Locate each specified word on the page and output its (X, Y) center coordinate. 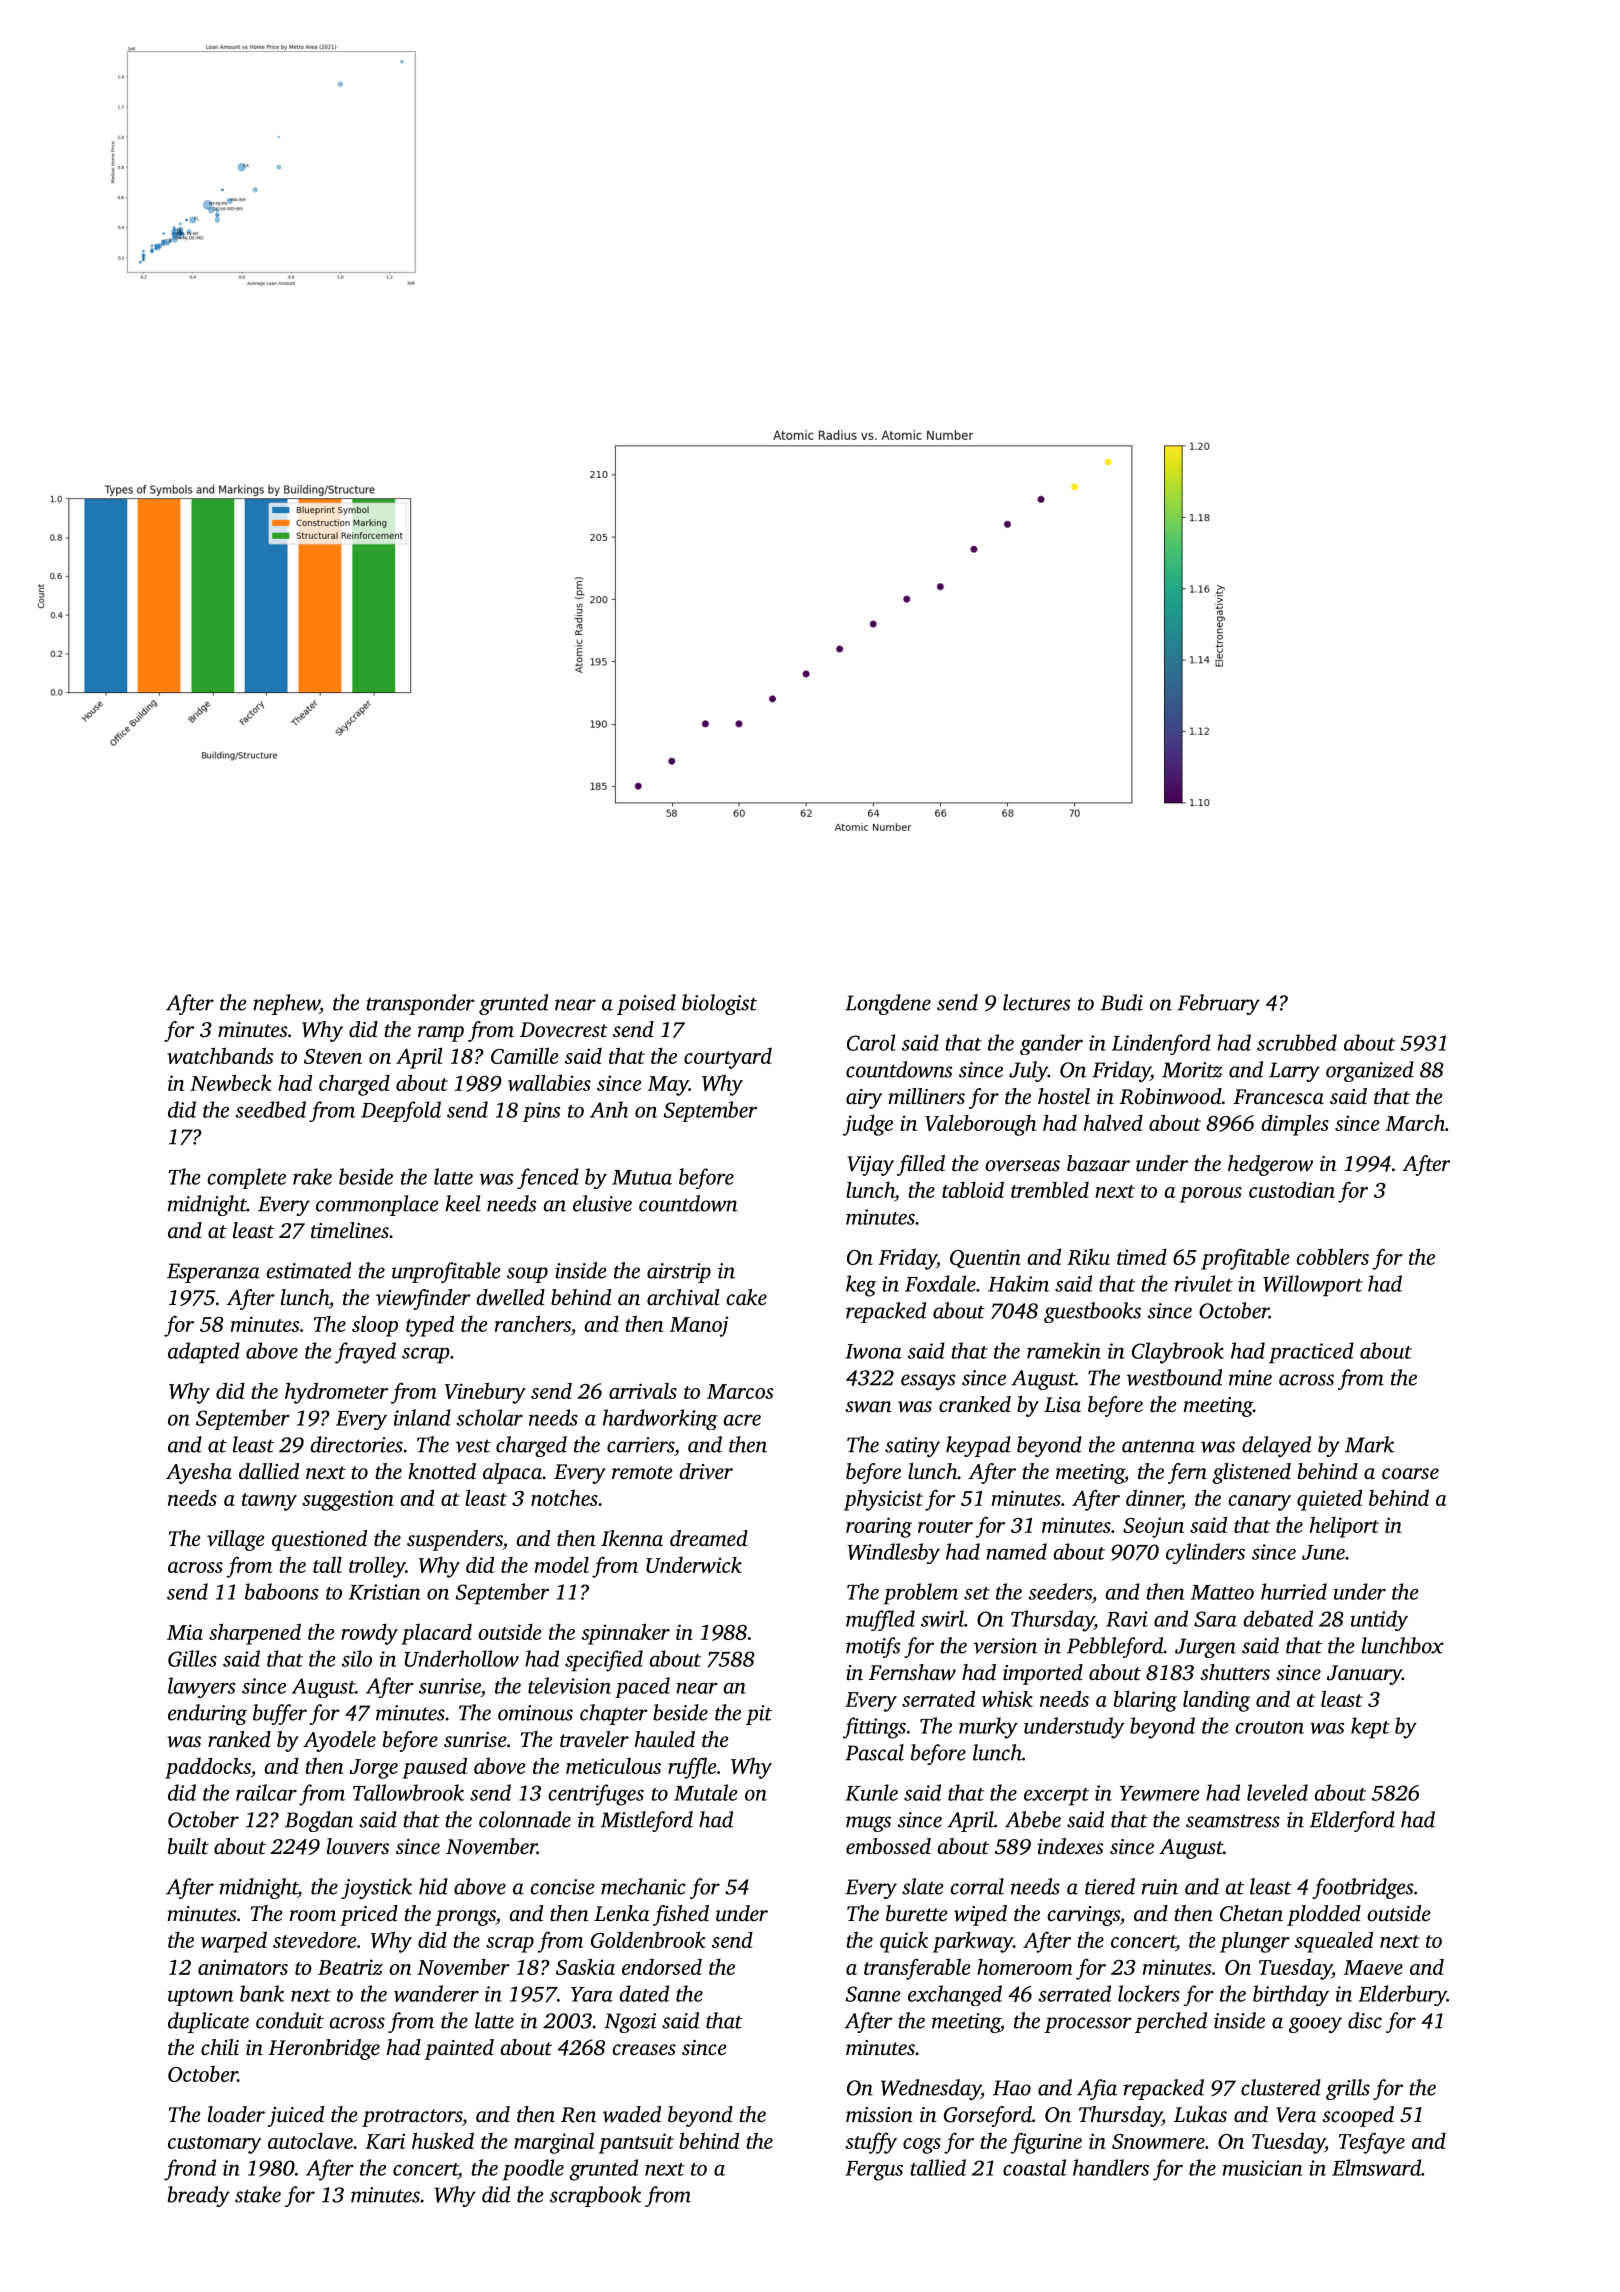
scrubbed (1297, 1042)
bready (199, 2196)
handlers (1111, 2167)
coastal (1034, 2167)
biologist (719, 1004)
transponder (420, 1004)
